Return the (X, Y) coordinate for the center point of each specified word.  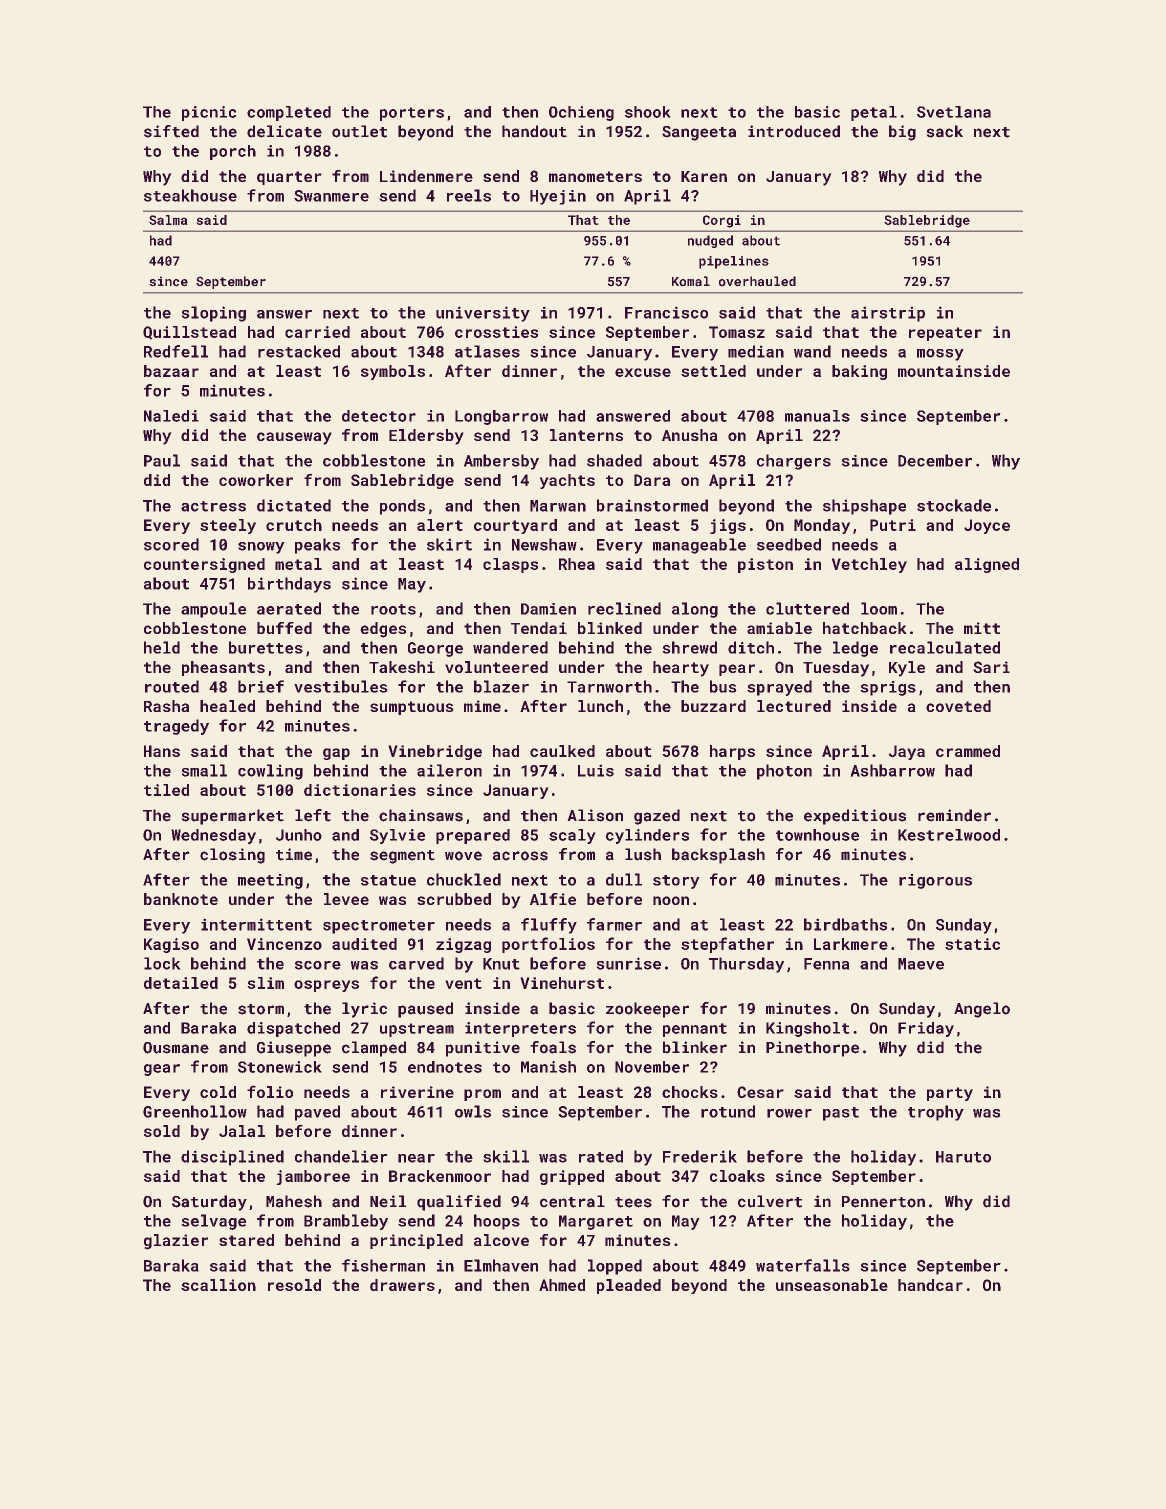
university (483, 314)
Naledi (171, 416)
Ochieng (581, 113)
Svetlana (954, 112)
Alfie (553, 899)
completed (289, 113)
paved (317, 1113)
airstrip (888, 314)
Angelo (982, 1010)
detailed (181, 983)
